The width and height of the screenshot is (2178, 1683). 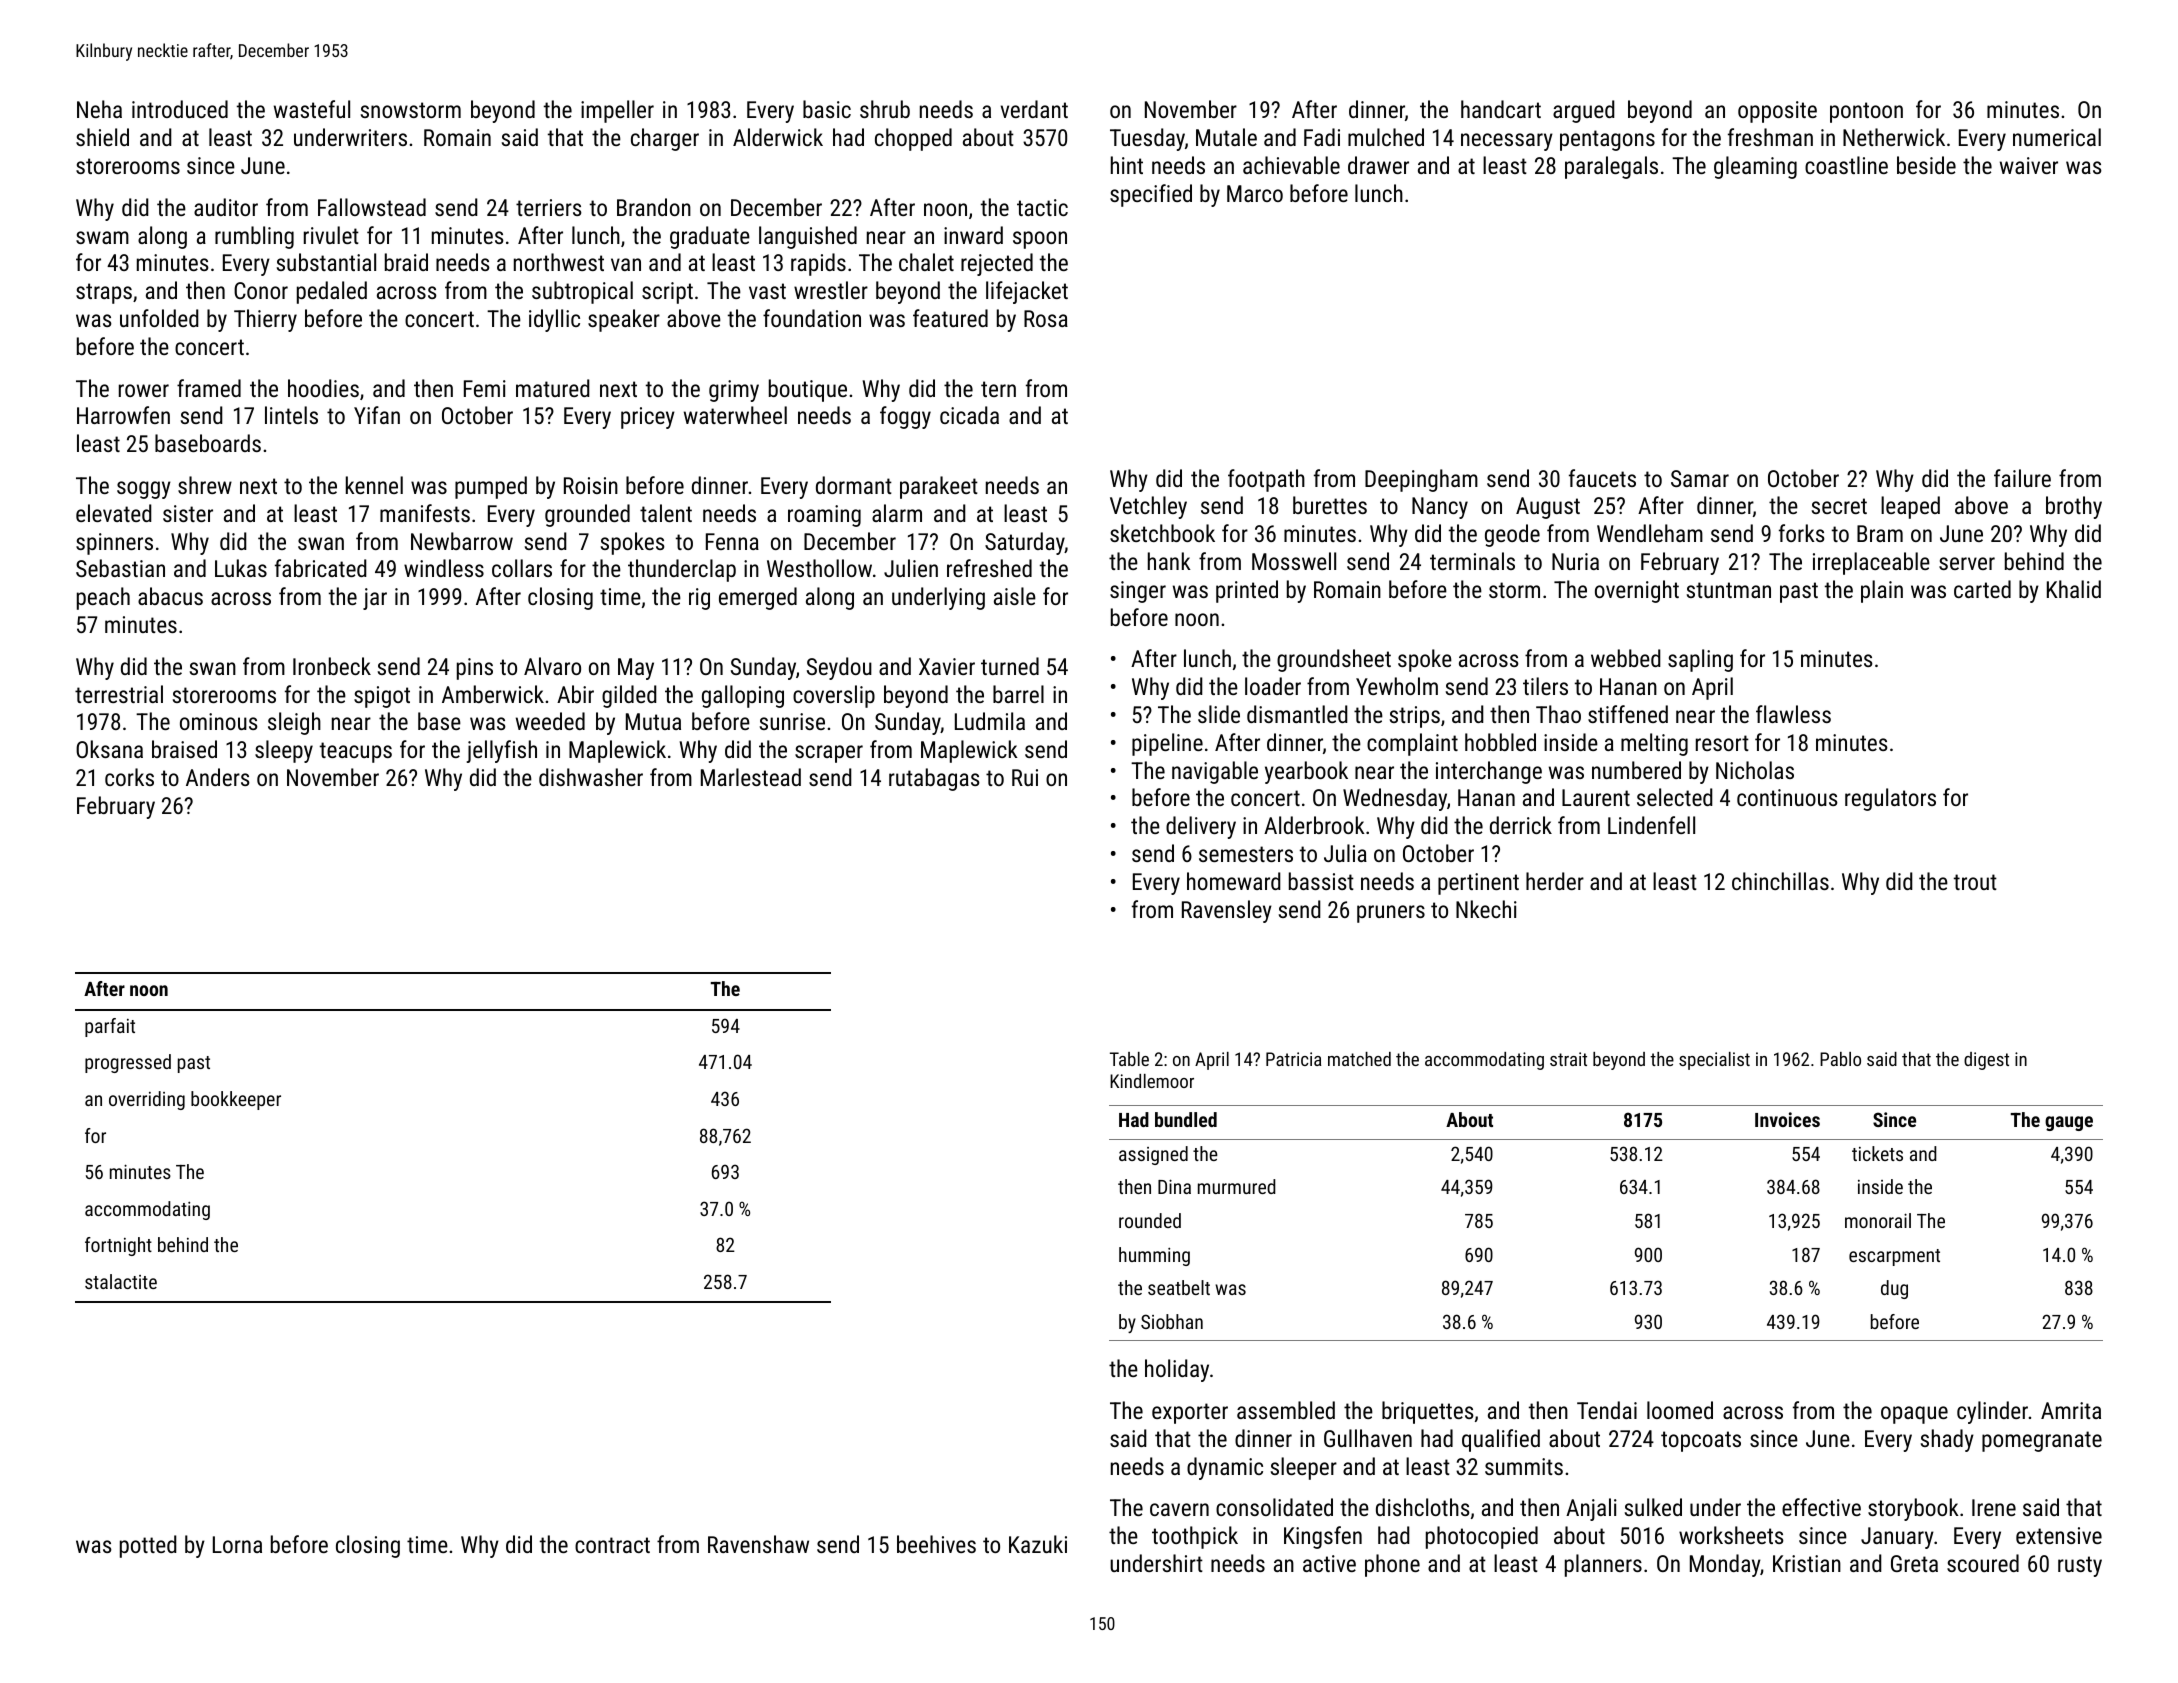 I want to click on burettes, so click(x=1330, y=505).
